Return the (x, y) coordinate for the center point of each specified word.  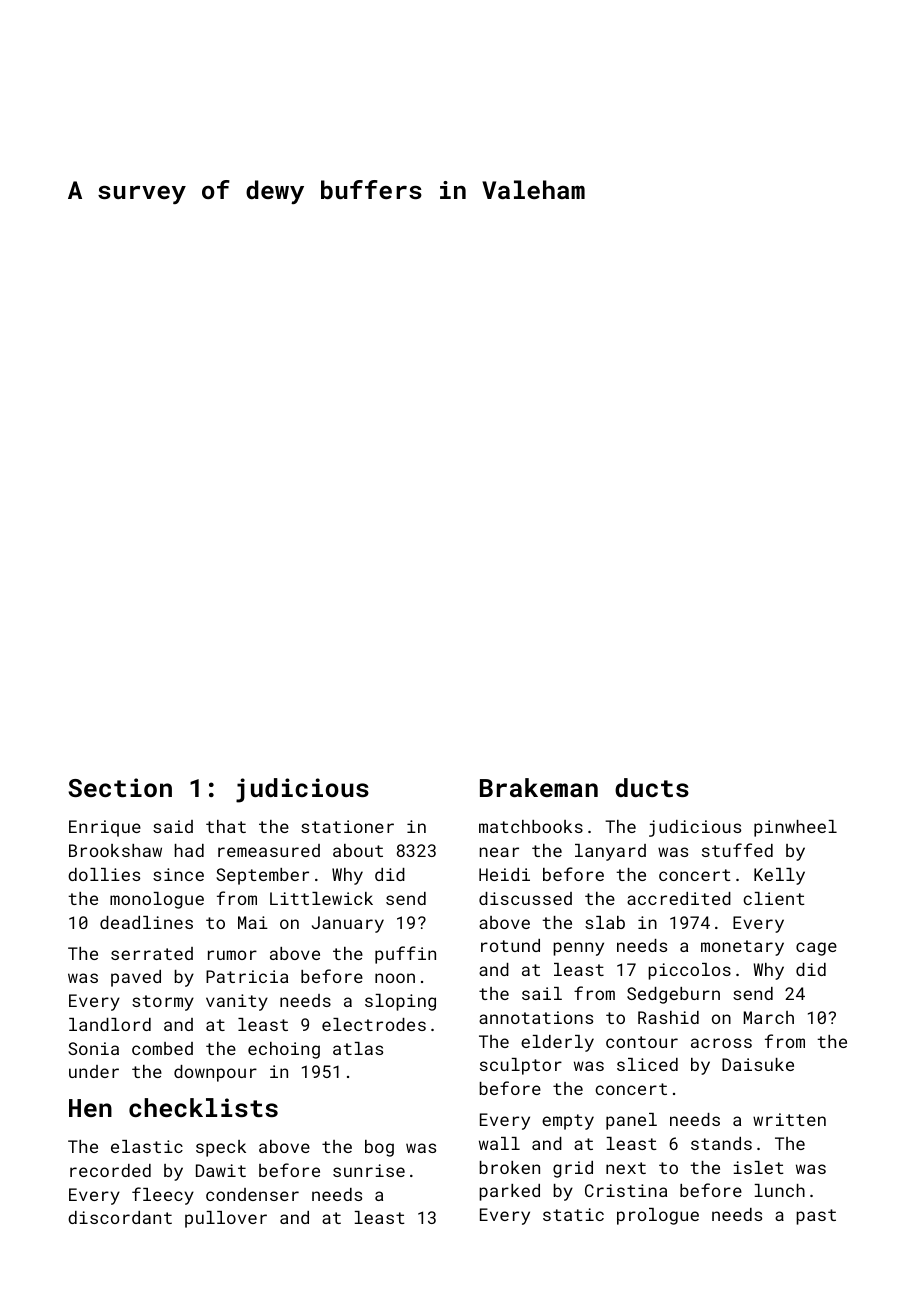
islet (759, 1167)
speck (221, 1148)
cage (816, 949)
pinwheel (795, 828)
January (348, 924)
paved (136, 978)
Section (120, 787)
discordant (120, 1217)
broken (510, 1167)
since (178, 874)
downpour (215, 1073)
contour (642, 1042)
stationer (347, 826)
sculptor (521, 1066)
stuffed (737, 850)
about (358, 850)
